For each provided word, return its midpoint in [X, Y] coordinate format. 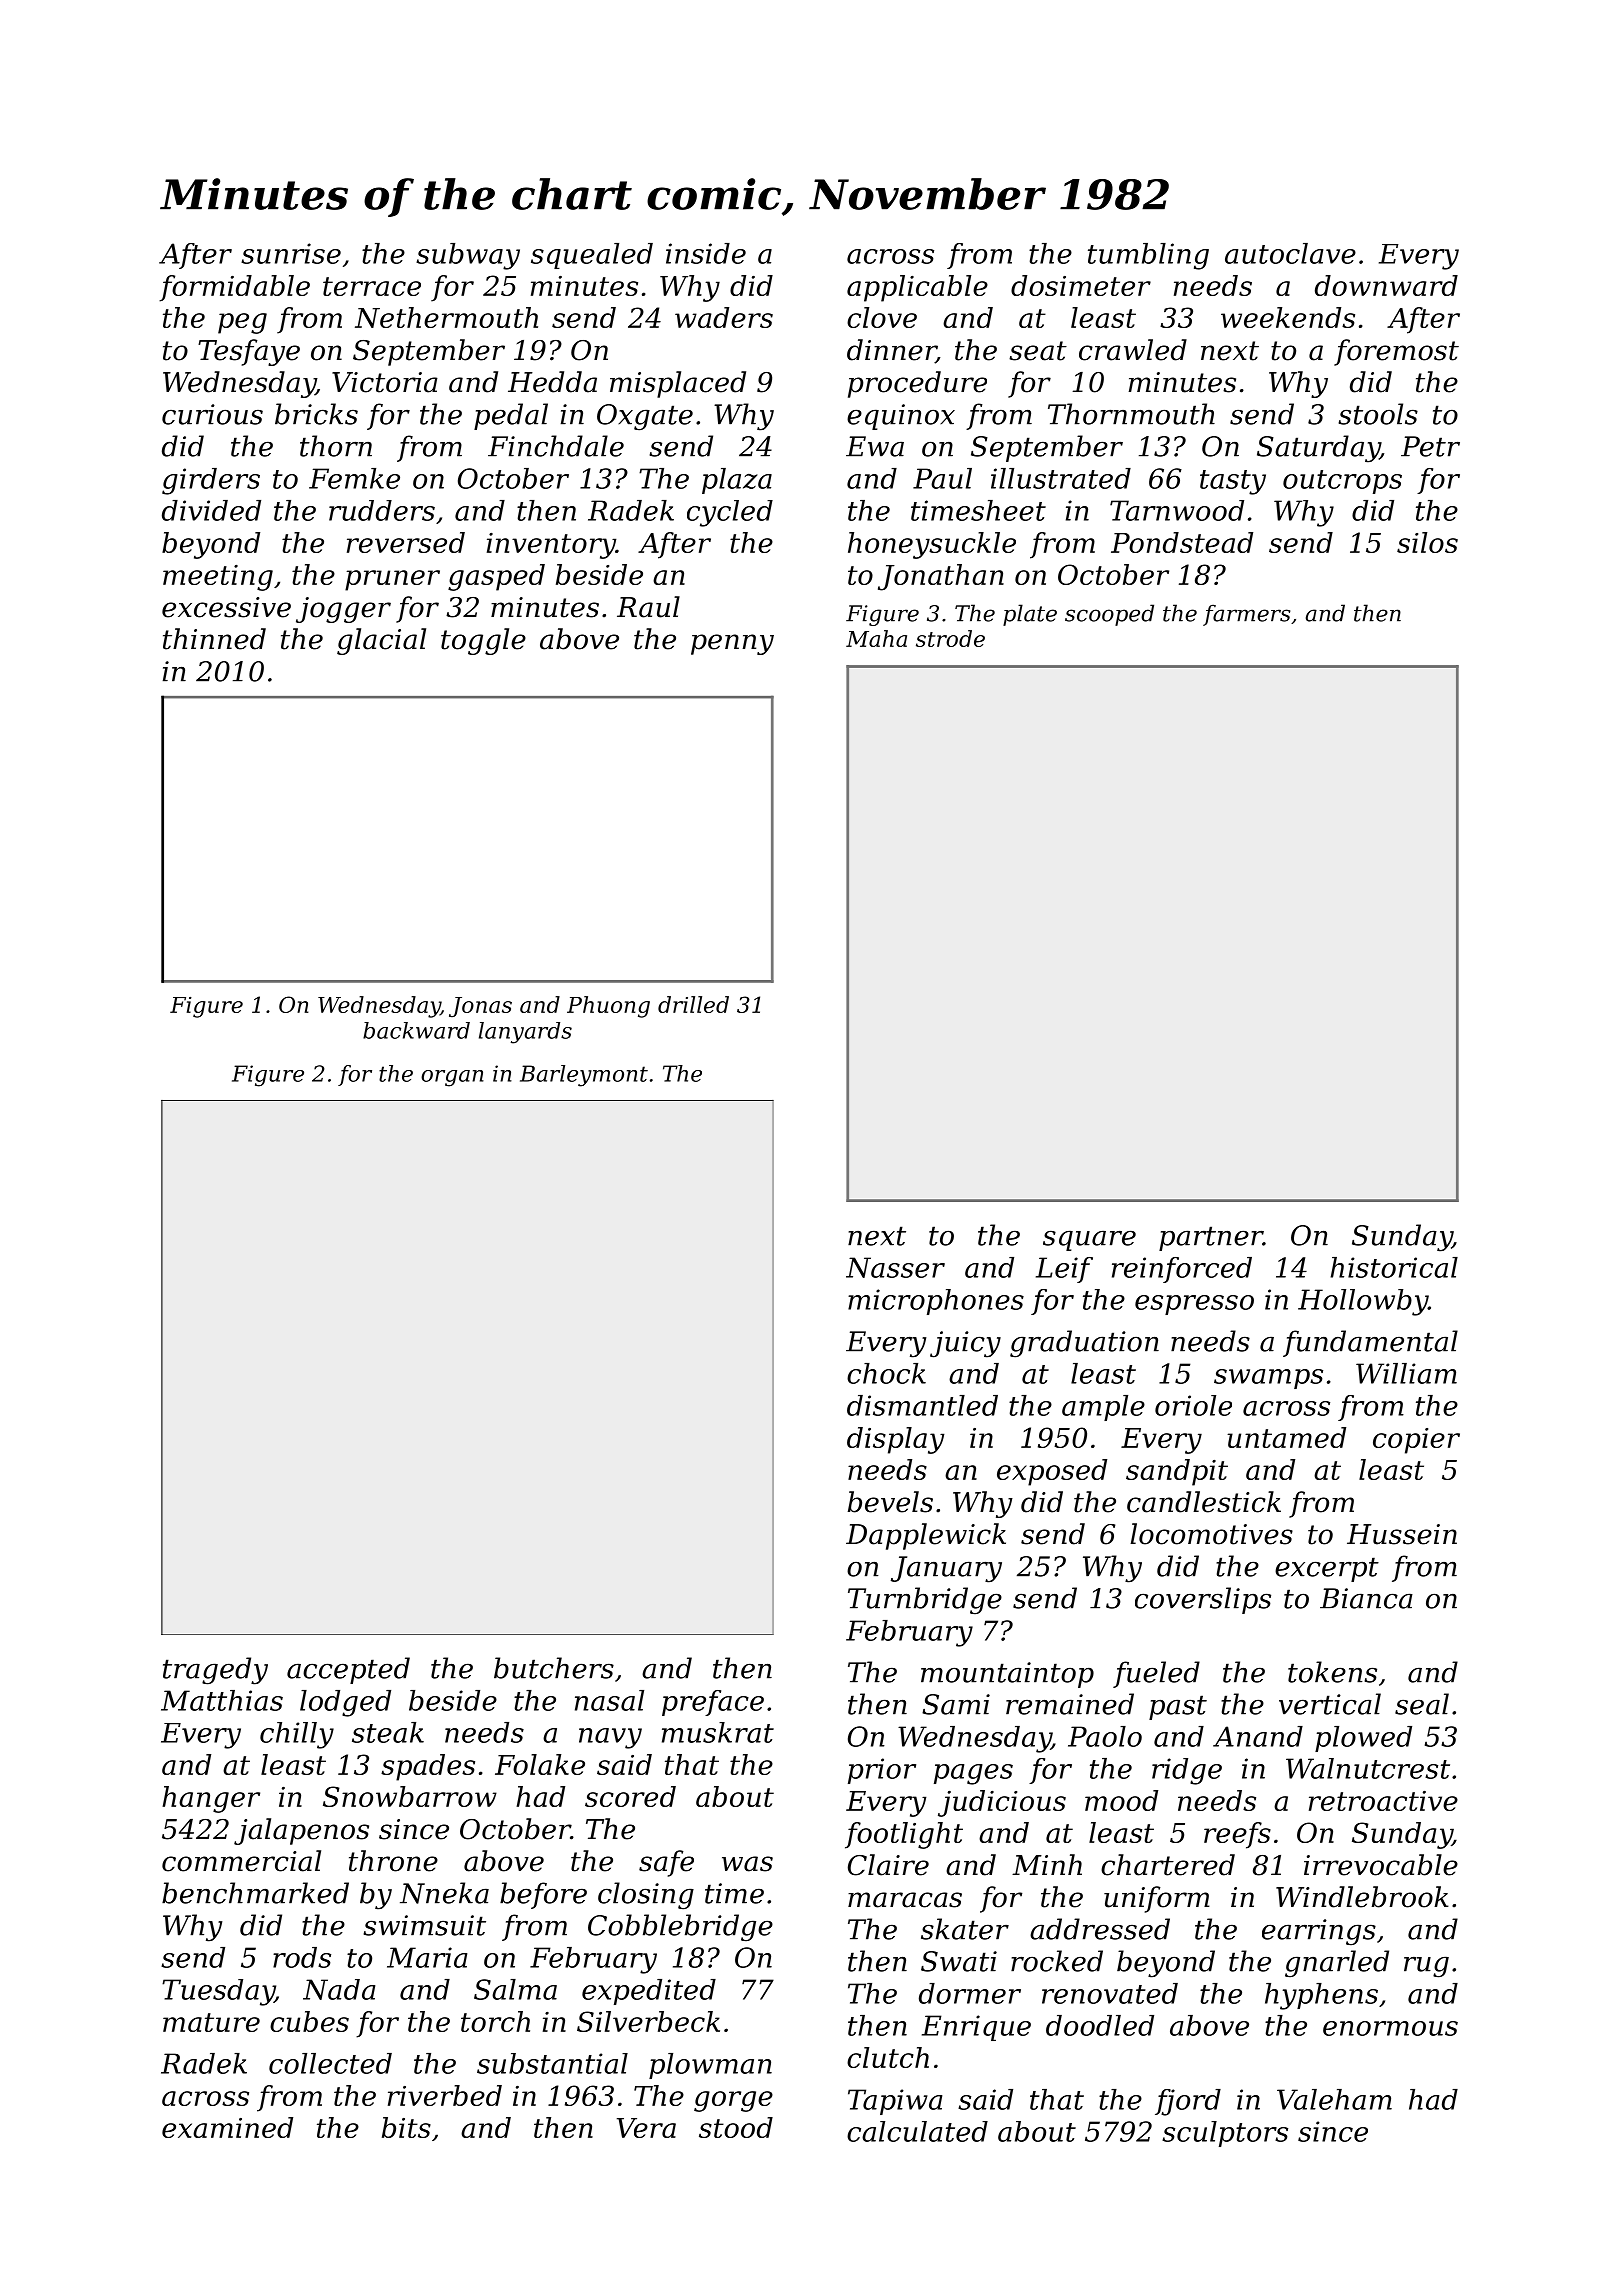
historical [1394, 1267]
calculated [917, 2131]
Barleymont [584, 1076]
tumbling [1148, 256]
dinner [891, 351]
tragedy [215, 1671]
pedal [511, 416]
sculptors [1225, 2134]
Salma [515, 1989]
